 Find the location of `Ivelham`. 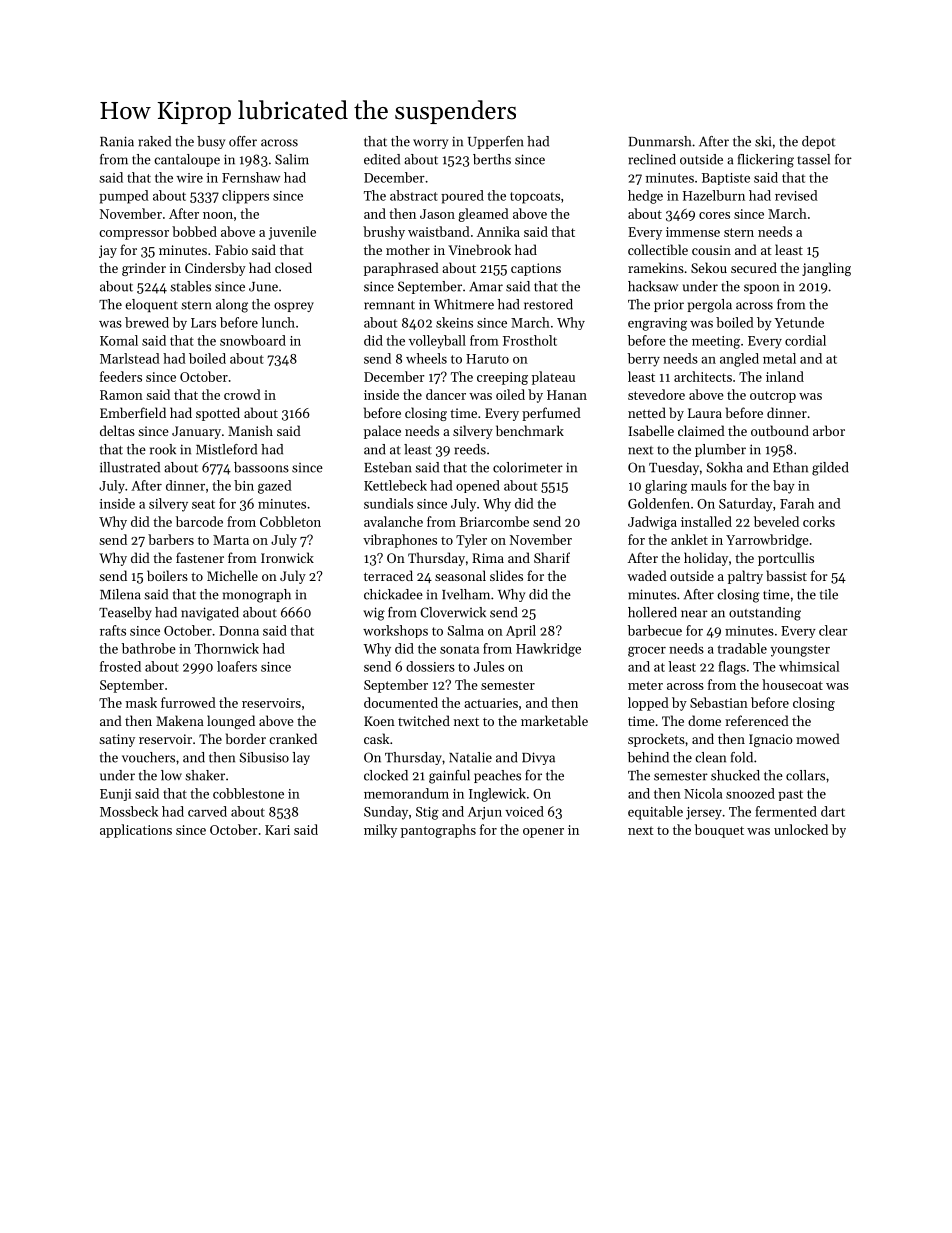

Ivelham is located at coordinates (466, 594).
